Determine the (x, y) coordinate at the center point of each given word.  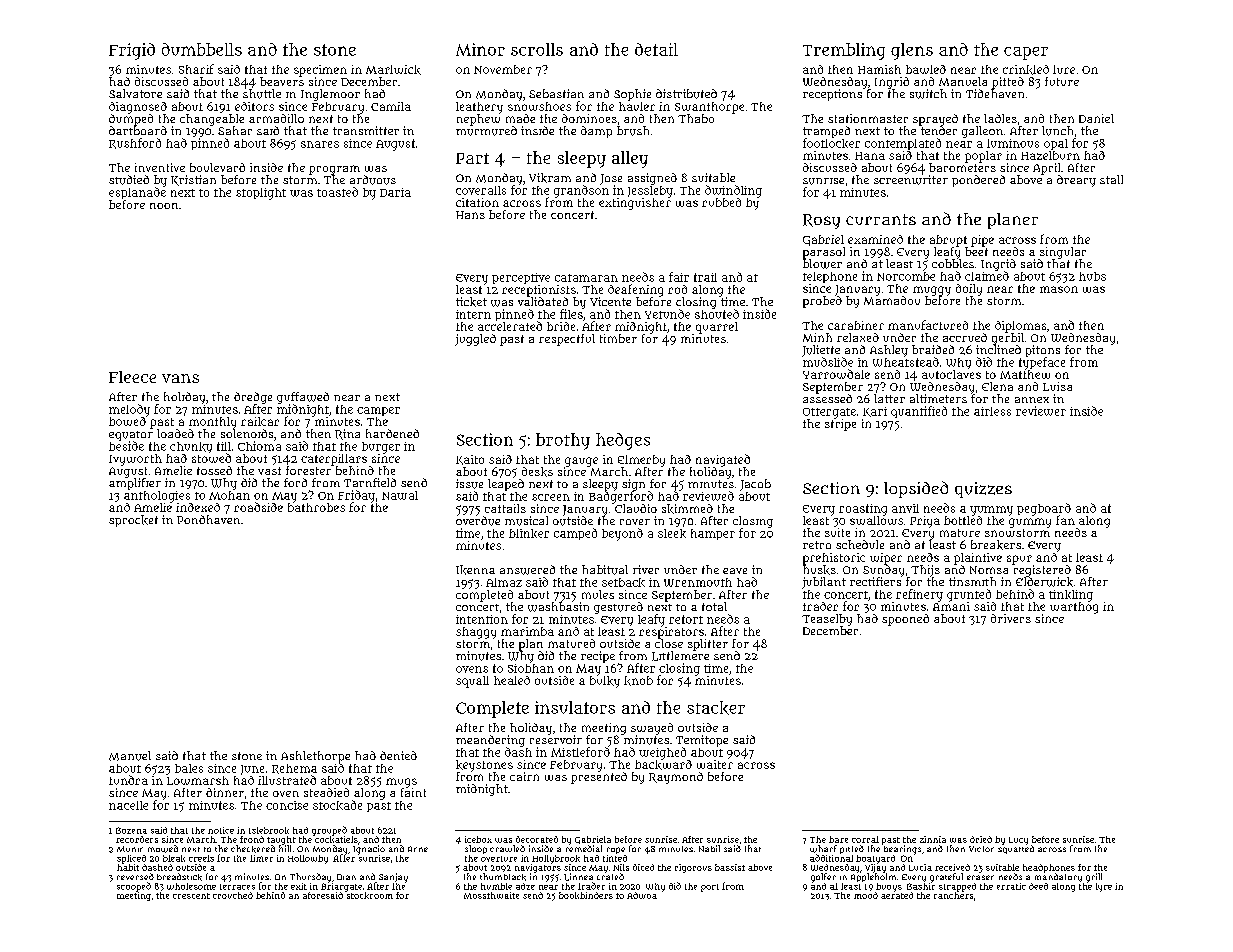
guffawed (303, 398)
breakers (996, 545)
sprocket (133, 521)
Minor (480, 49)
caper (1026, 53)
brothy (563, 441)
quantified (919, 412)
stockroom (370, 895)
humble (496, 886)
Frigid (132, 51)
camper (378, 411)
